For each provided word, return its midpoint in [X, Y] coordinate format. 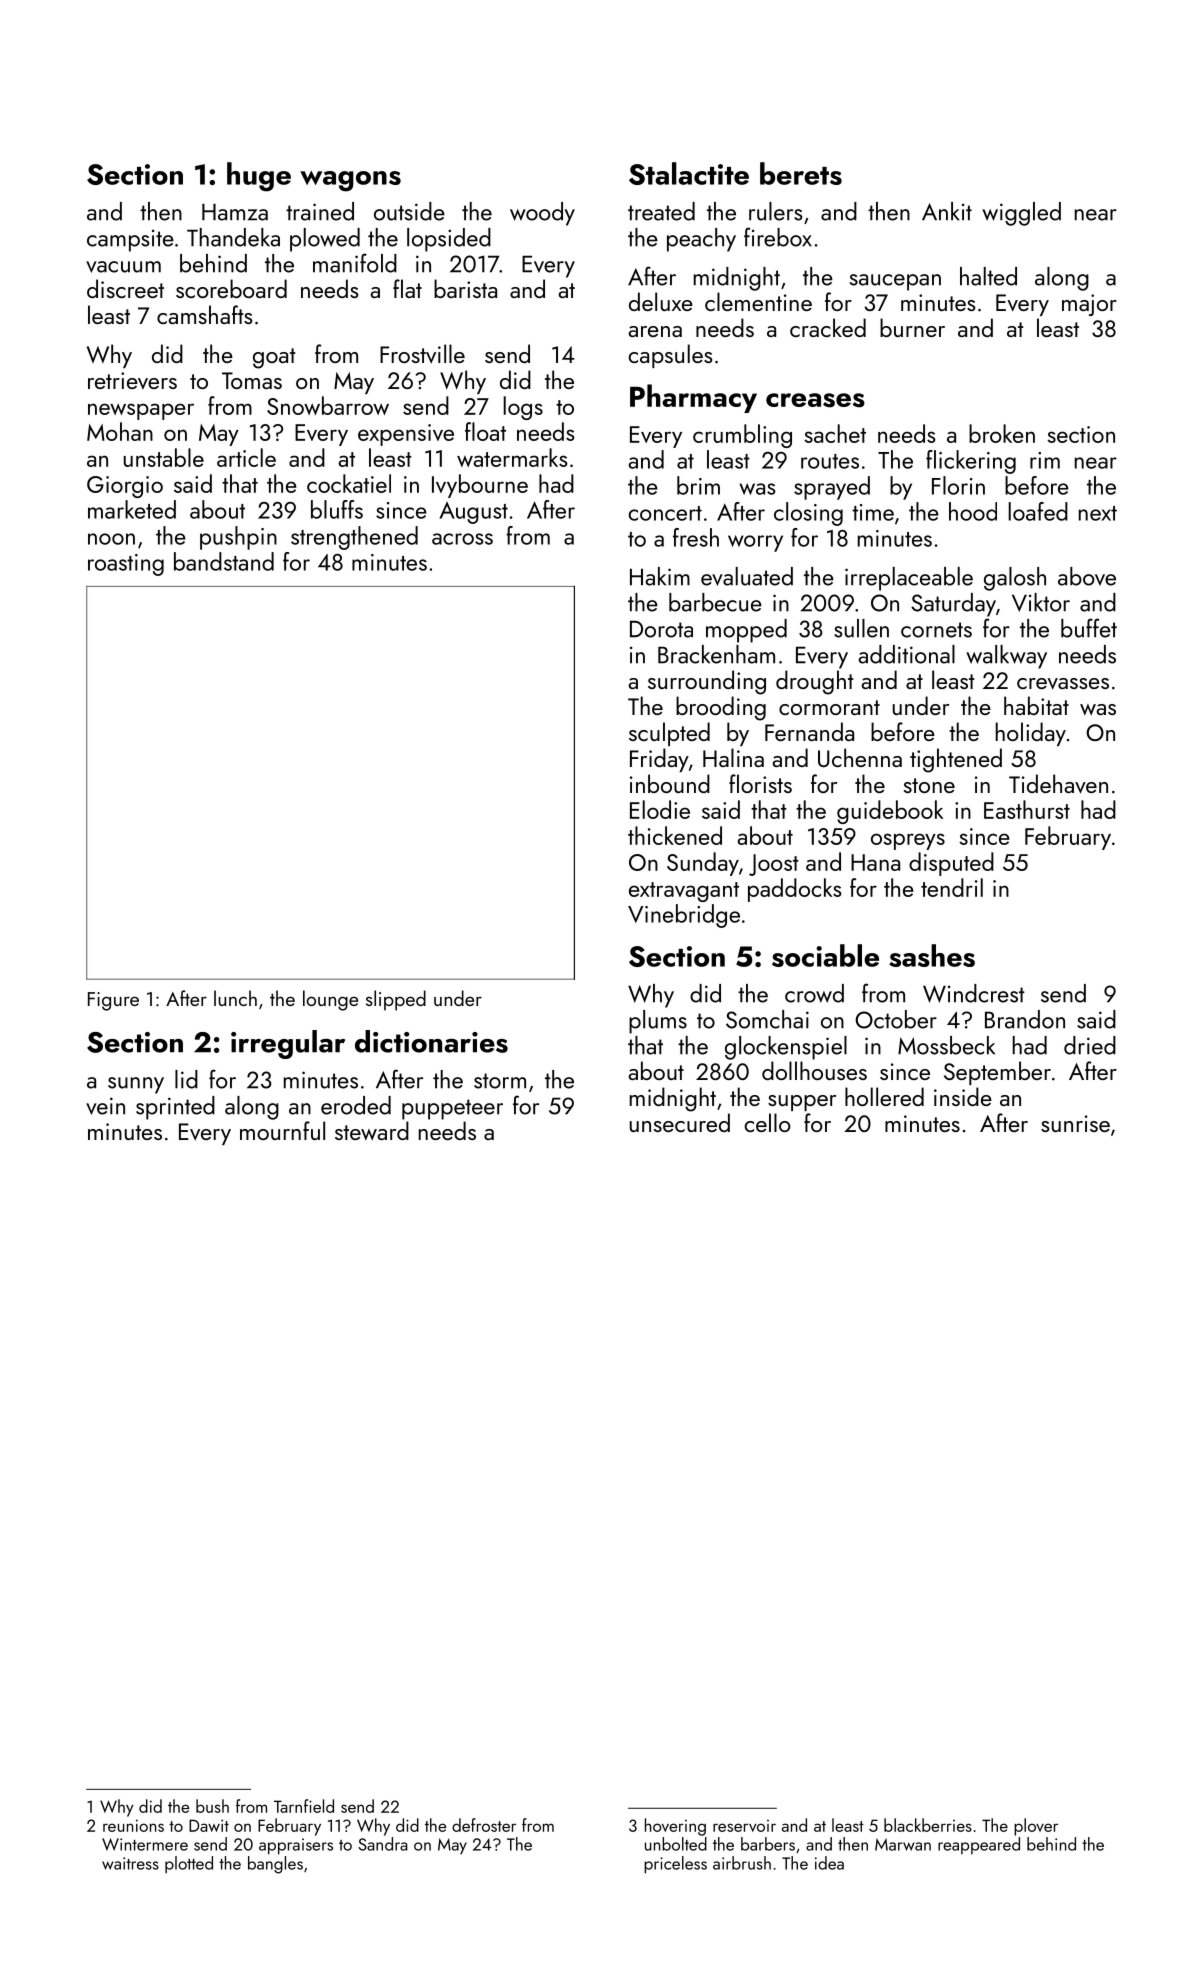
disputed [951, 864]
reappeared [979, 1845]
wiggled [1021, 214]
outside [409, 211]
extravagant [684, 892]
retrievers [132, 380]
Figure [113, 1001]
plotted [189, 1864]
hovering [675, 1827]
